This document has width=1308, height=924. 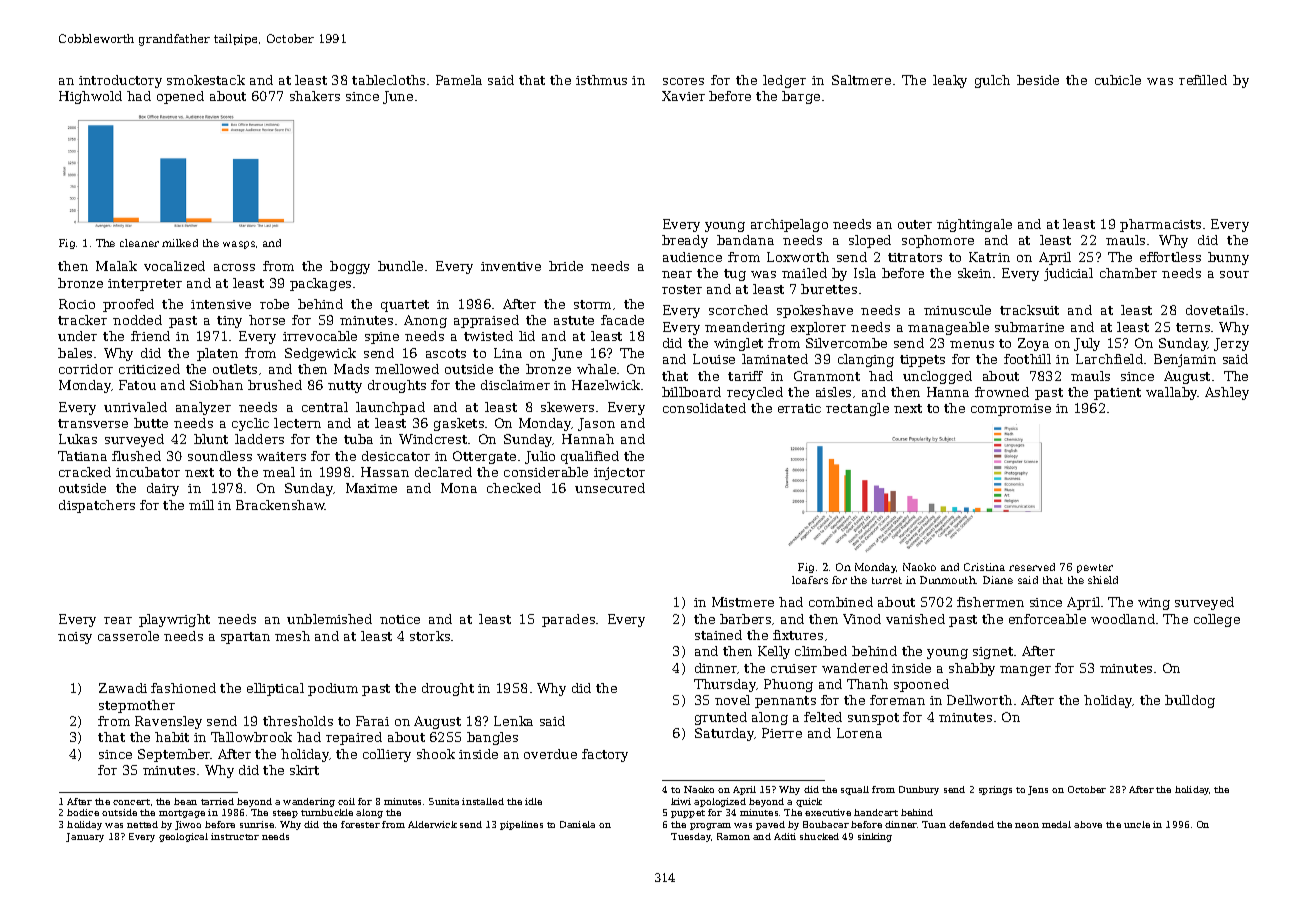 I want to click on Hazelwick, so click(x=606, y=385).
